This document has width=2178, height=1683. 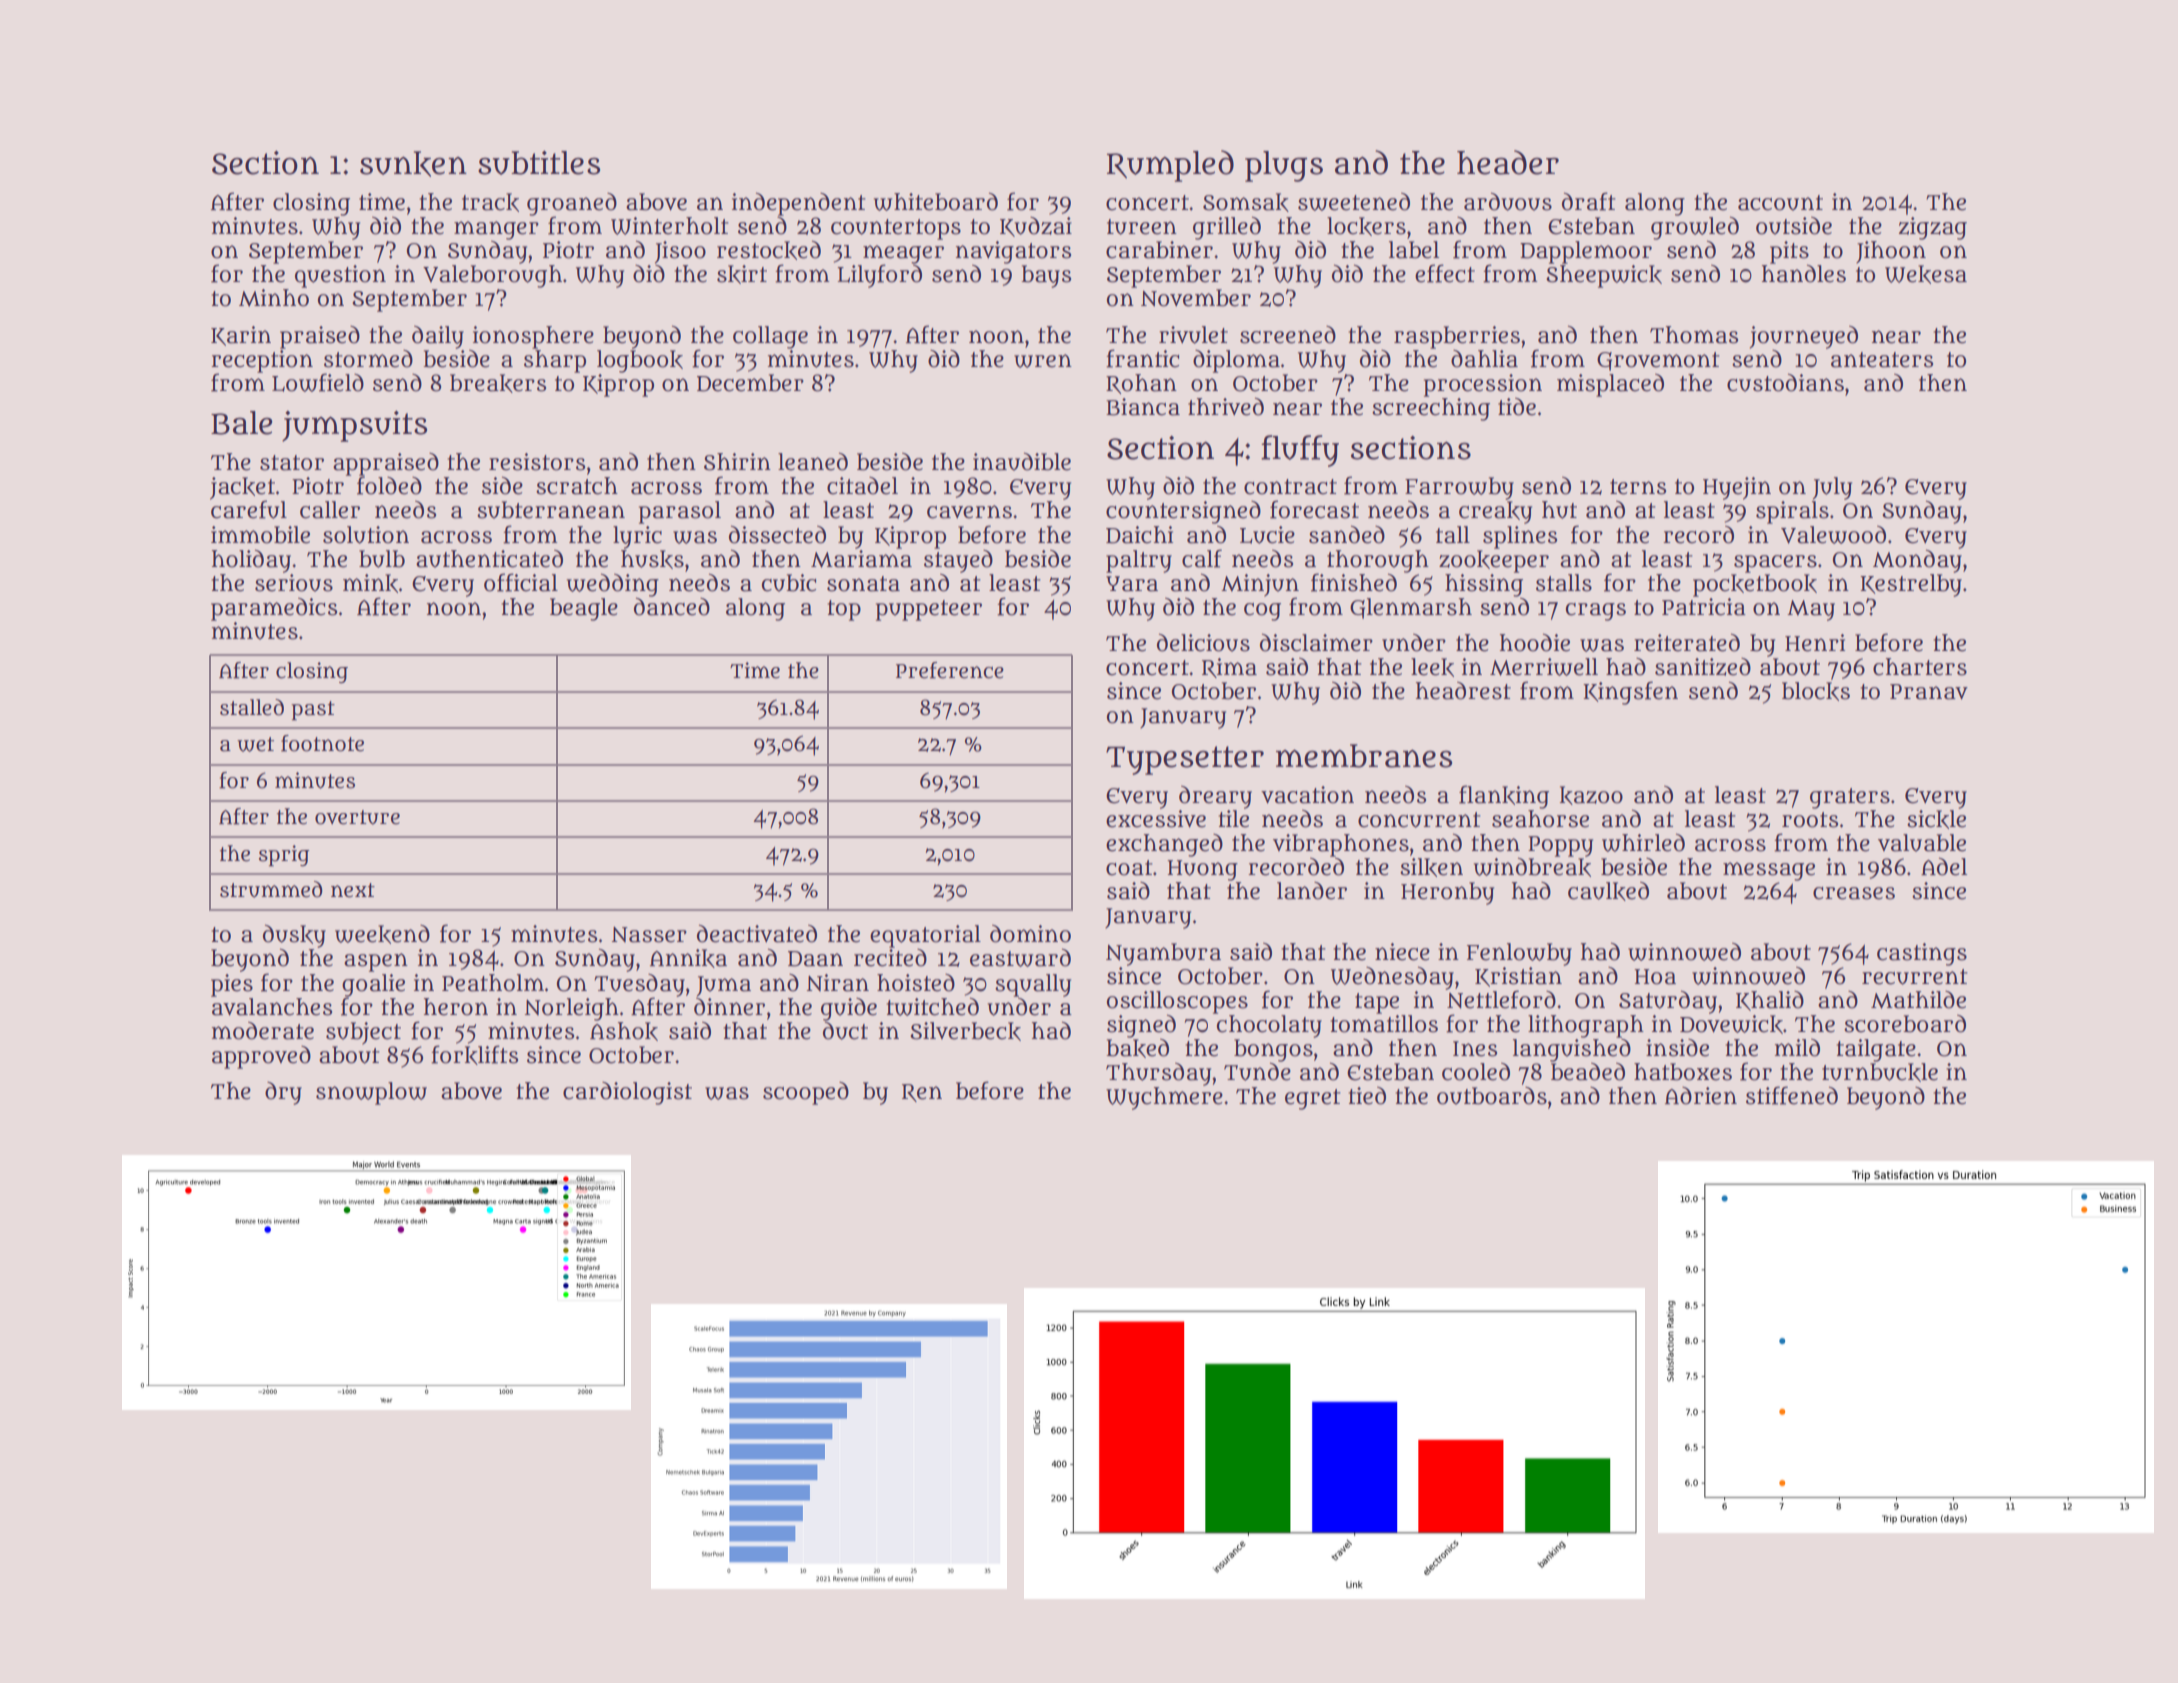 I want to click on plugs, so click(x=1284, y=166).
